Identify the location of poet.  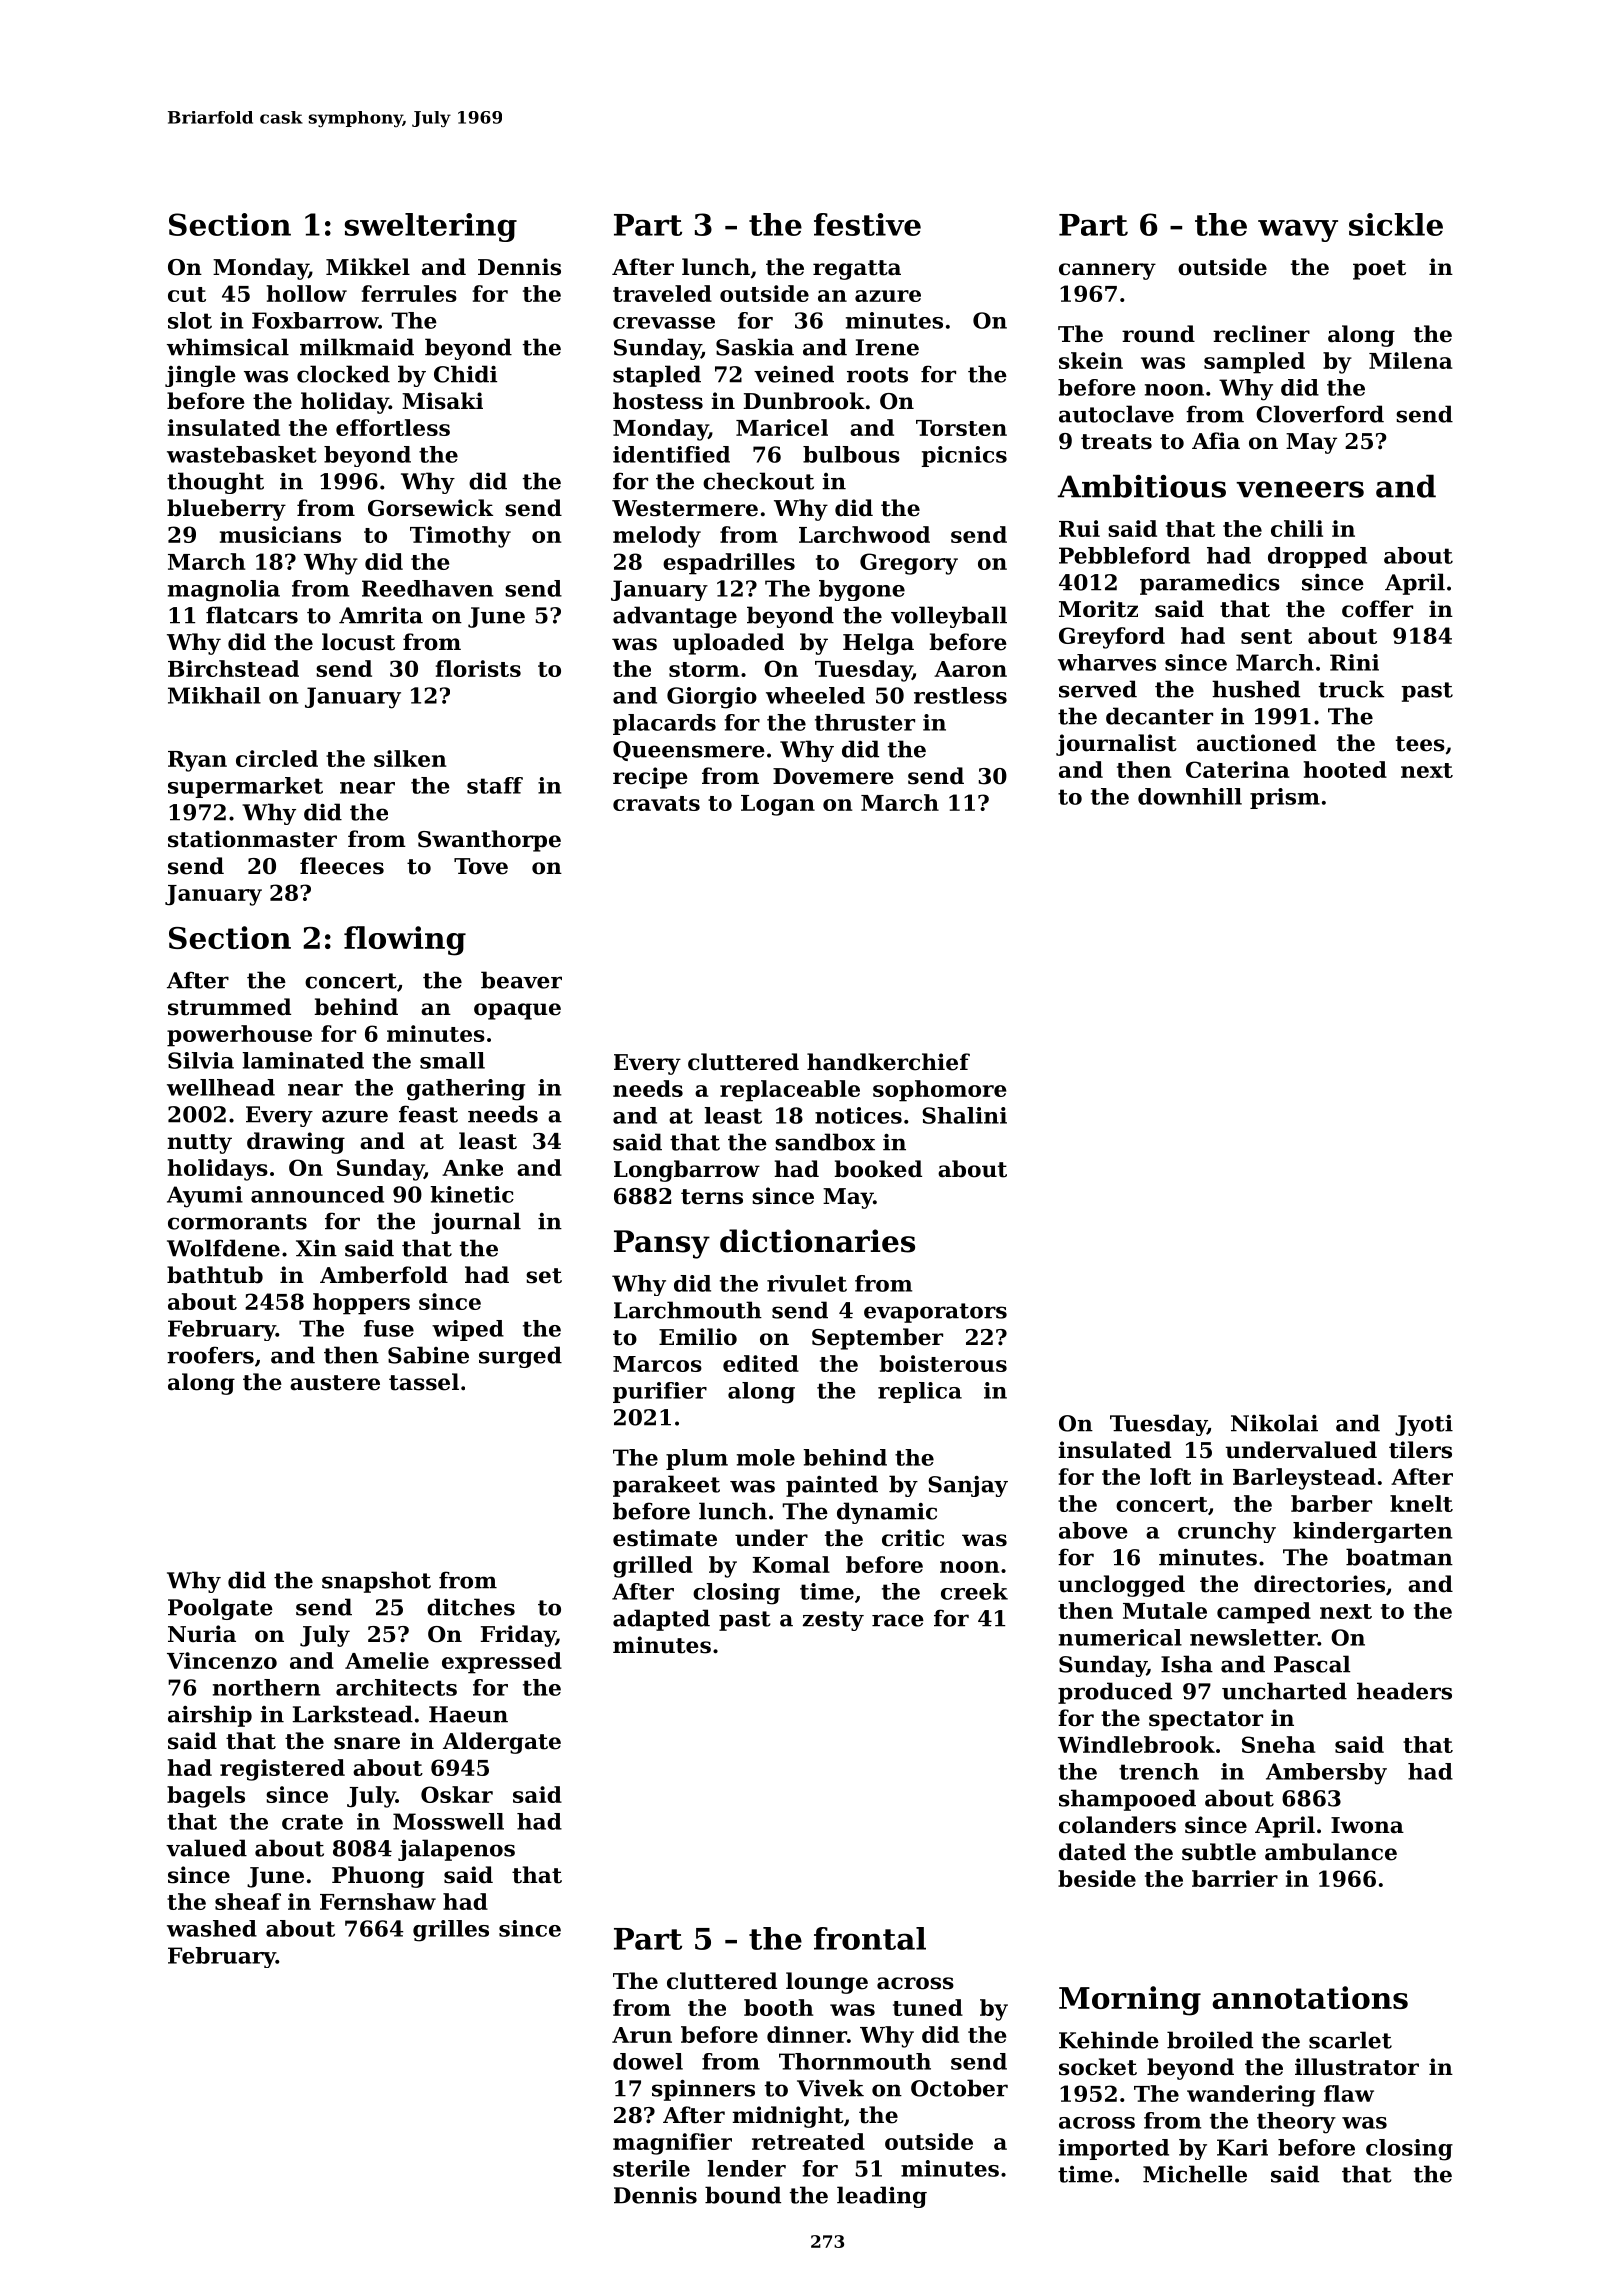
(1379, 270).
